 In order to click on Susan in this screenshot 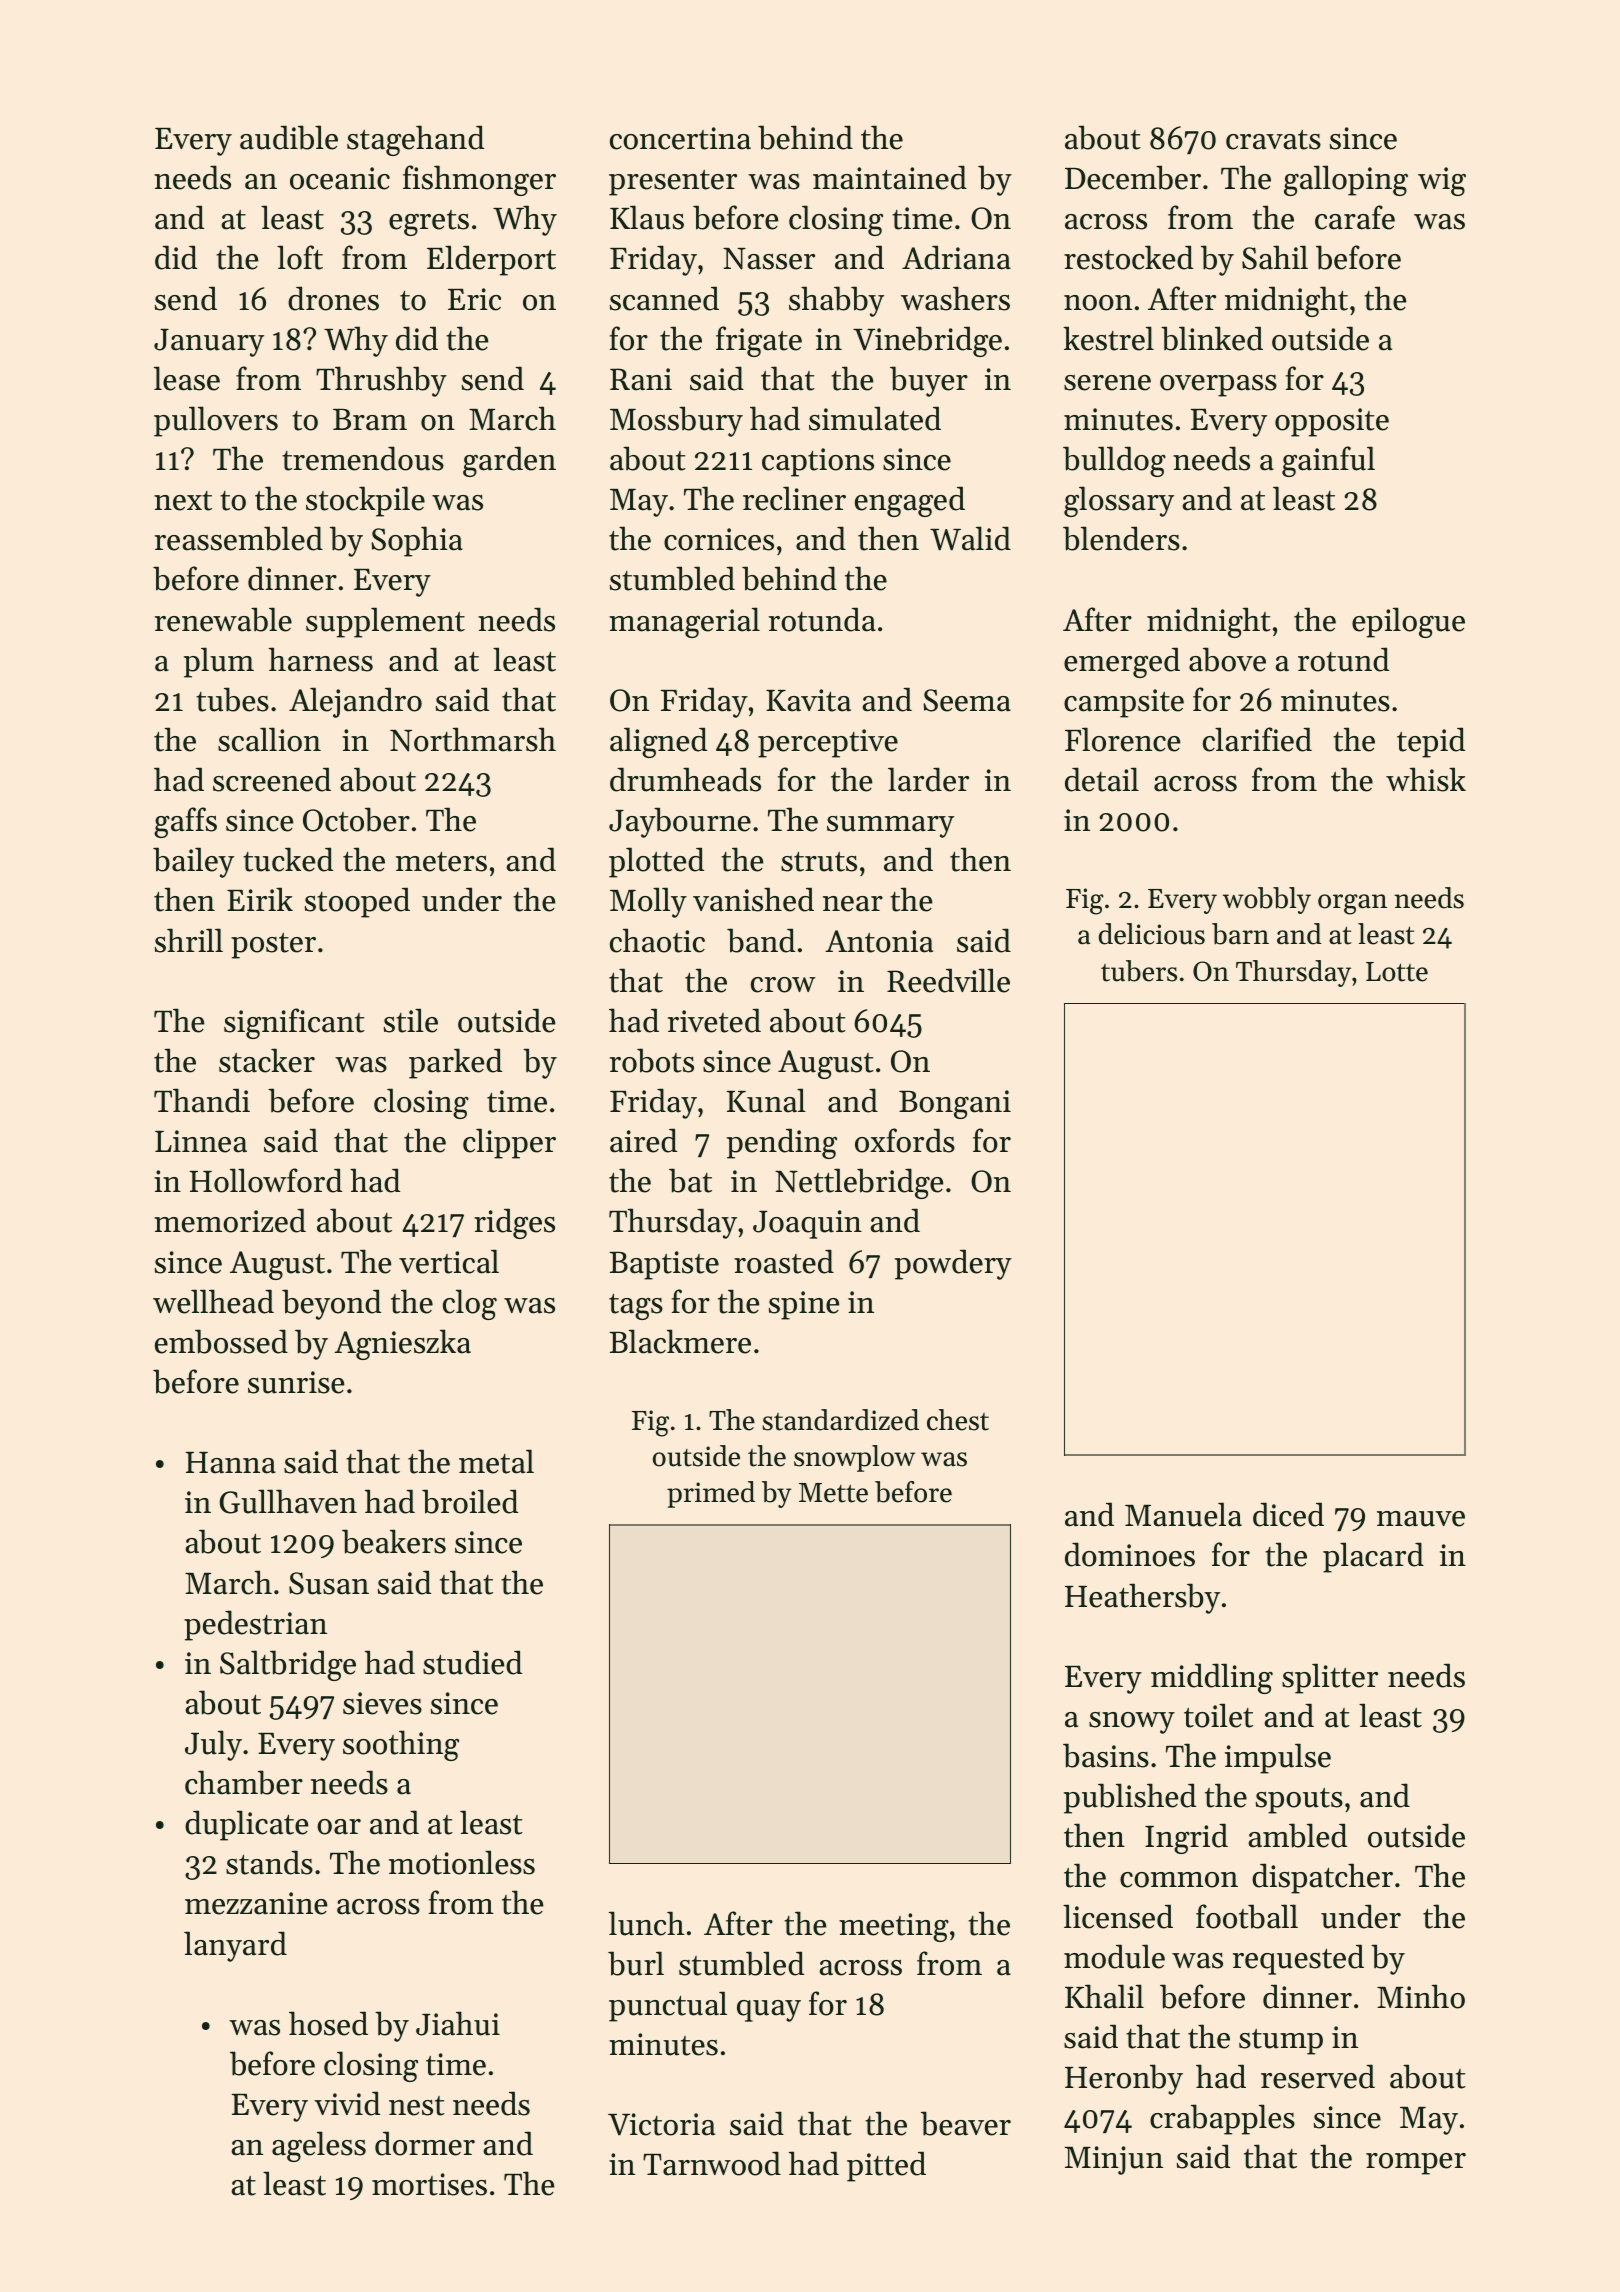, I will do `click(329, 1583)`.
